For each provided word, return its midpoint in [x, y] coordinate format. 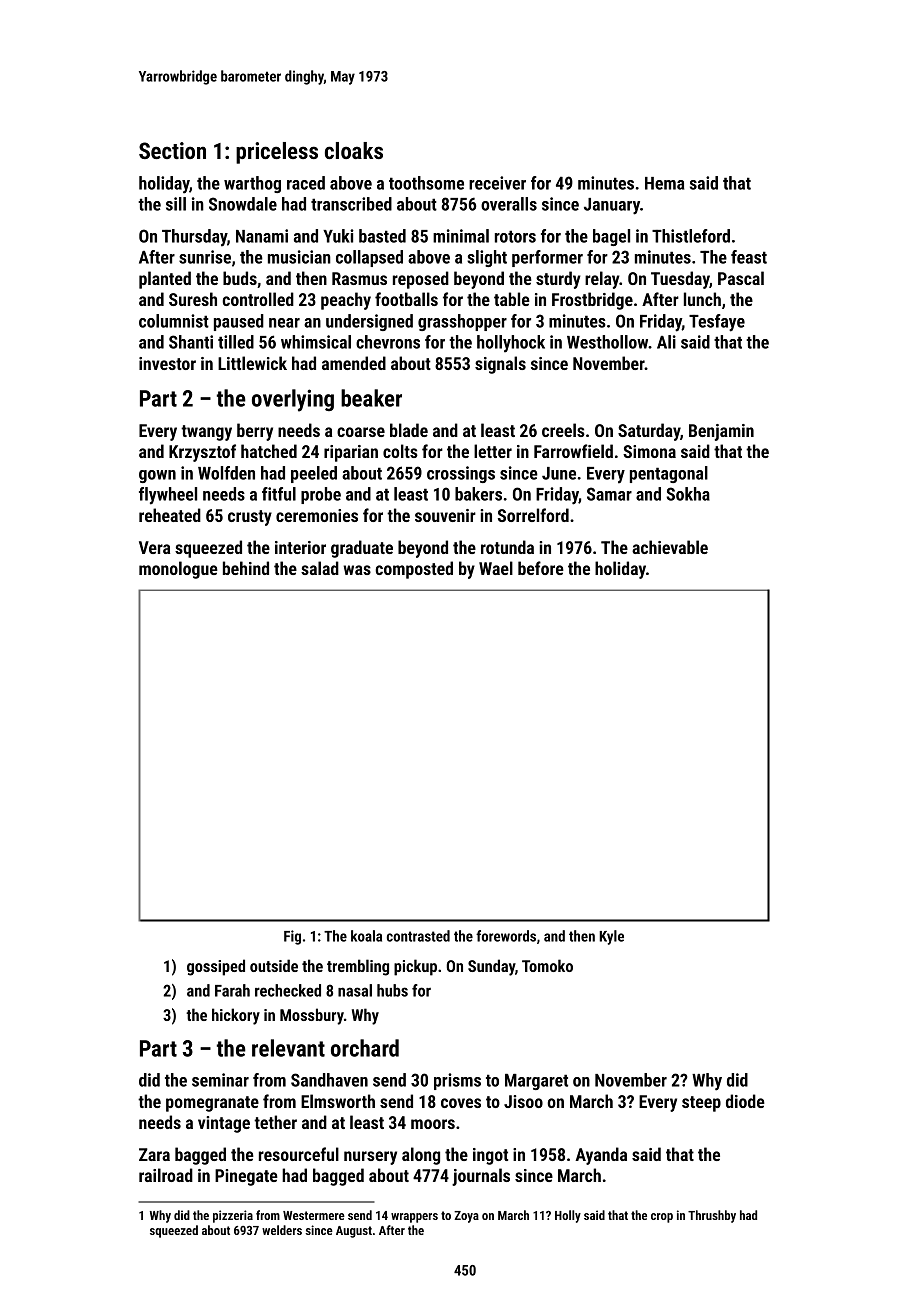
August [354, 1232]
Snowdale [243, 204]
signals [500, 365]
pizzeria [233, 1216]
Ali [666, 342]
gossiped [216, 967]
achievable [670, 547]
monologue [178, 570]
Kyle [611, 937]
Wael [496, 568]
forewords [506, 936]
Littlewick [252, 363]
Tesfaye [717, 323]
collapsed [369, 258]
